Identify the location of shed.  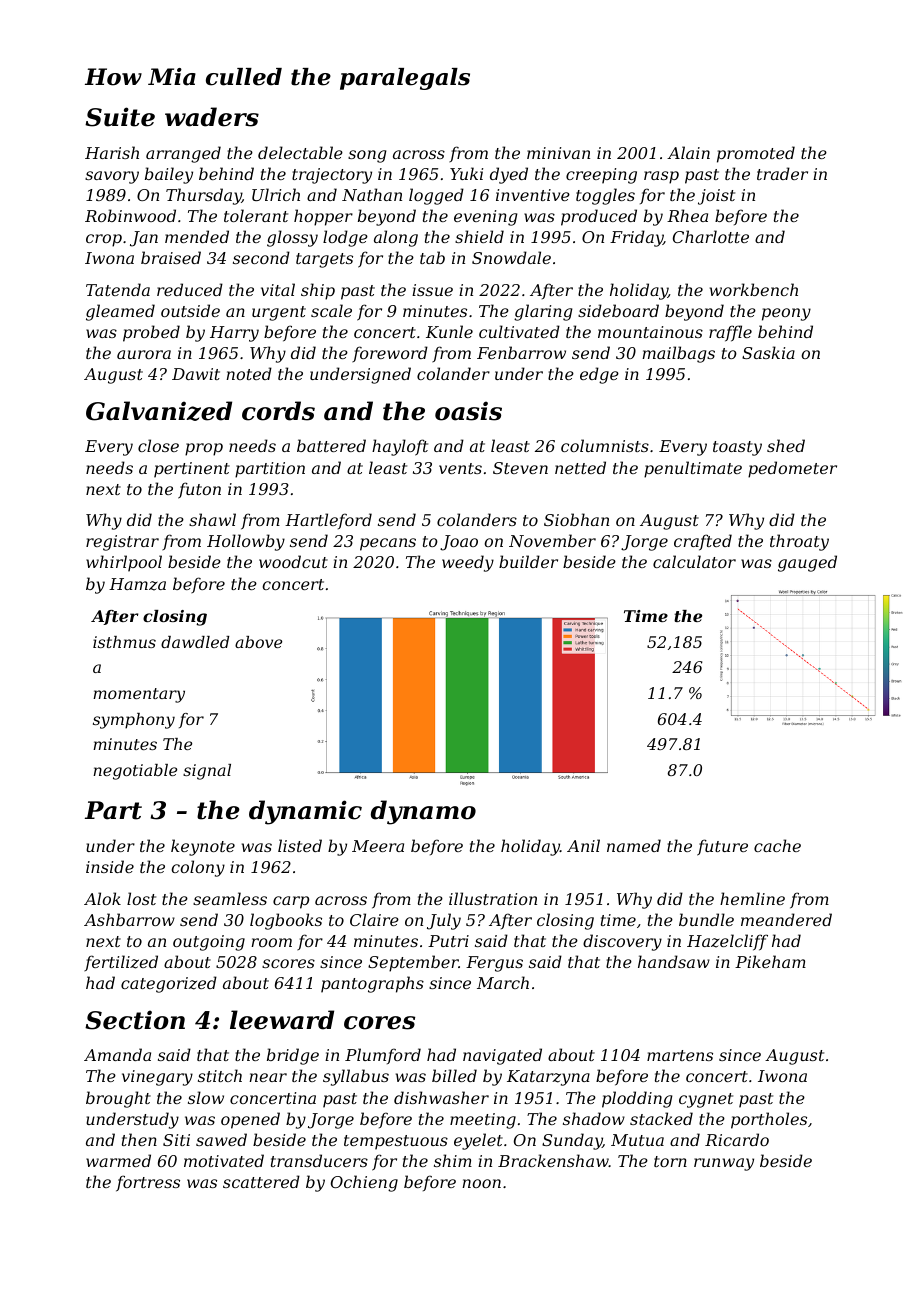
(786, 445).
